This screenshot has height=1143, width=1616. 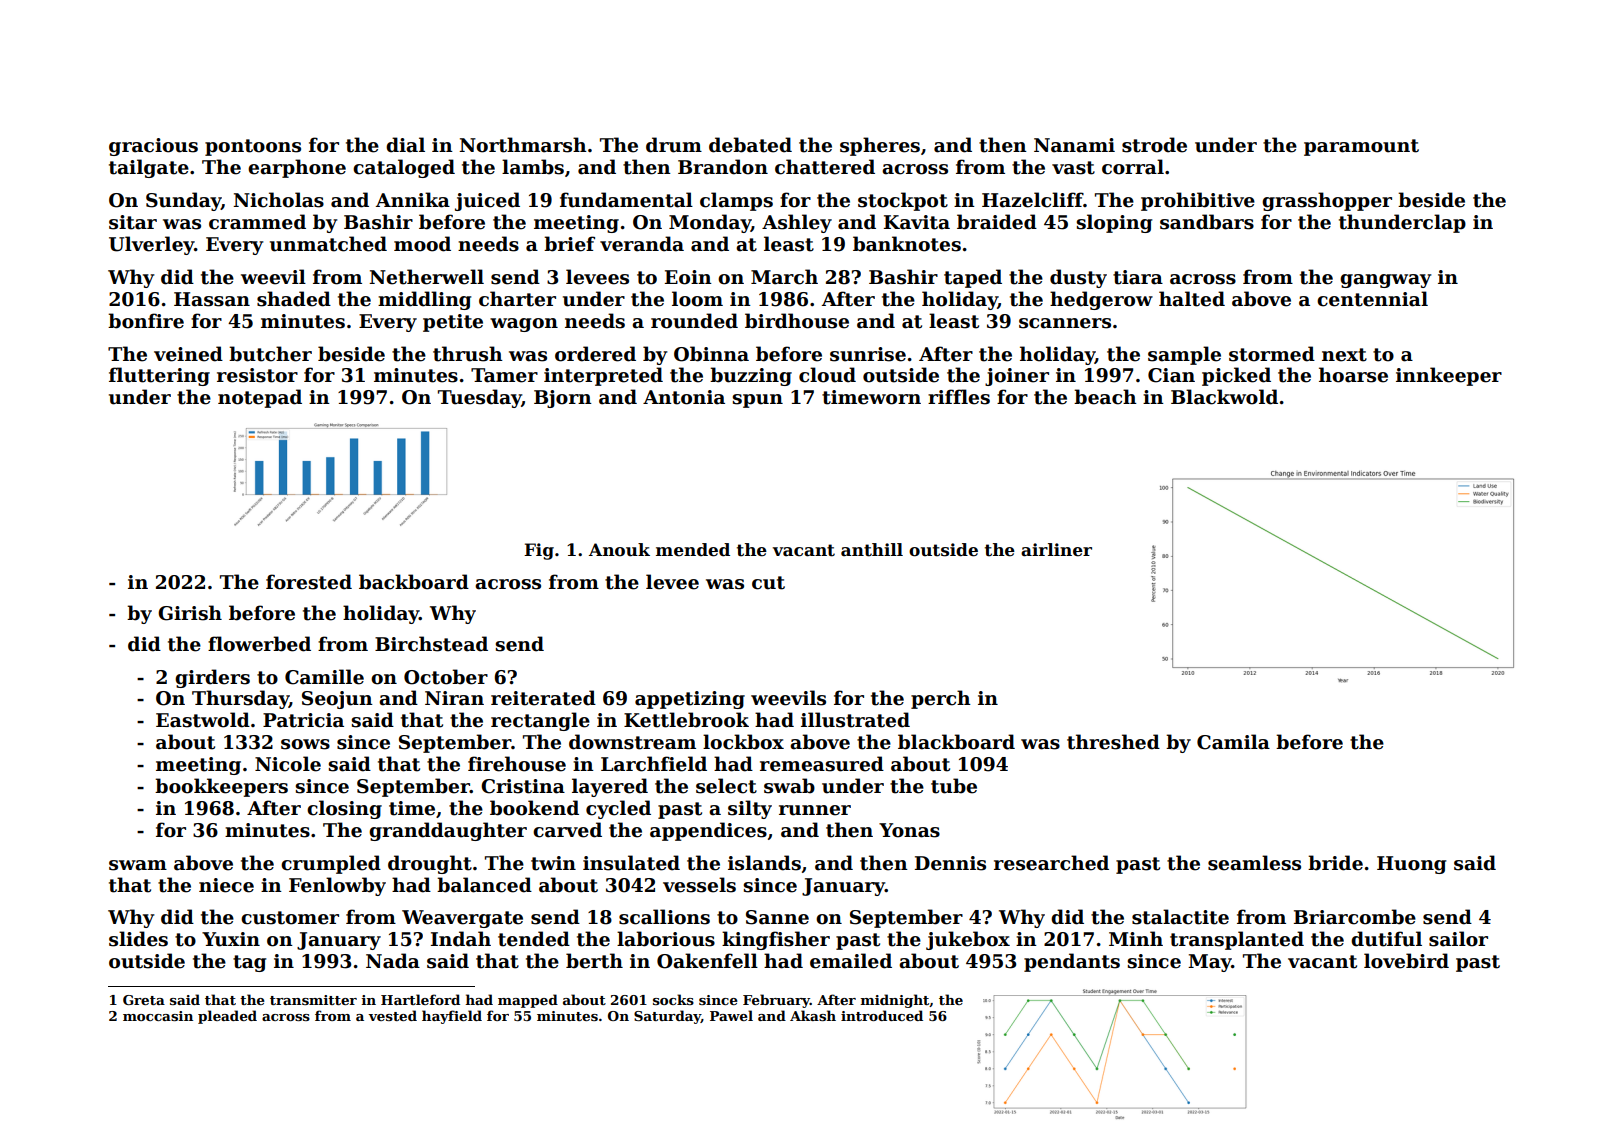 I want to click on spun, so click(x=757, y=401).
